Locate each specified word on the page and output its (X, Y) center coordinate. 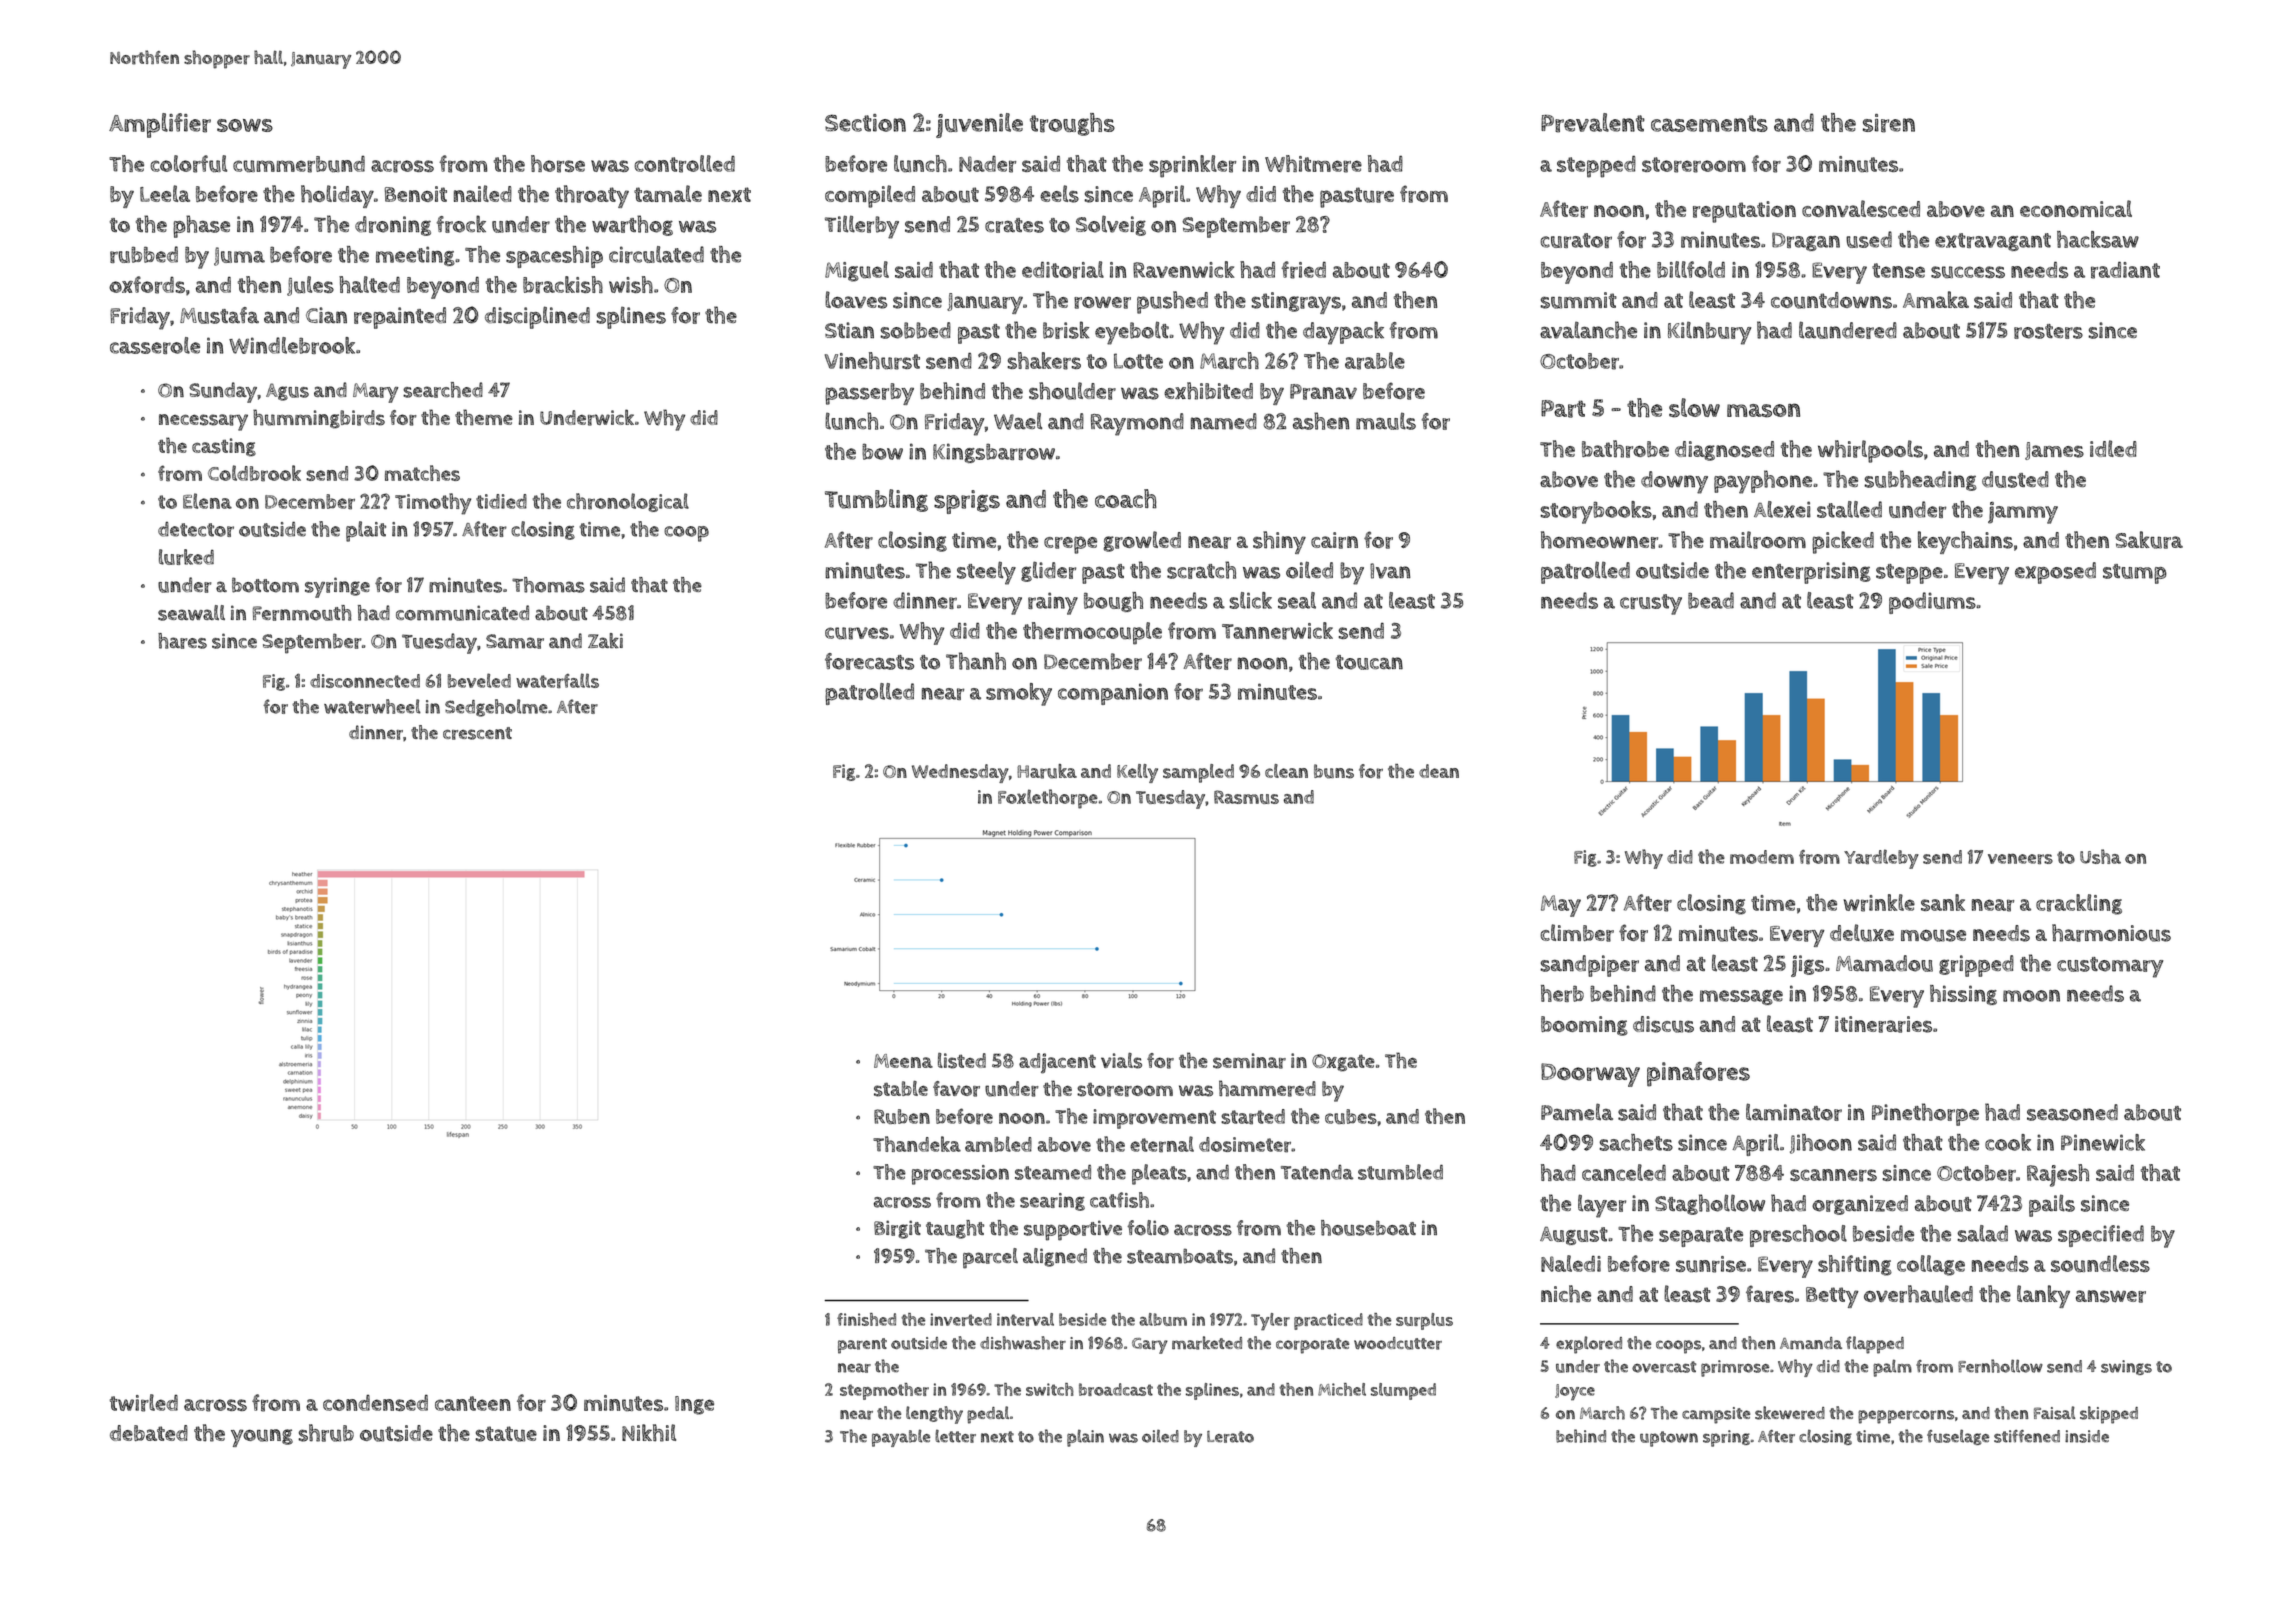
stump (2135, 574)
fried (1303, 270)
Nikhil (649, 1433)
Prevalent (1593, 123)
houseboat (1368, 1228)
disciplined (537, 317)
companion (1113, 694)
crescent (477, 733)
